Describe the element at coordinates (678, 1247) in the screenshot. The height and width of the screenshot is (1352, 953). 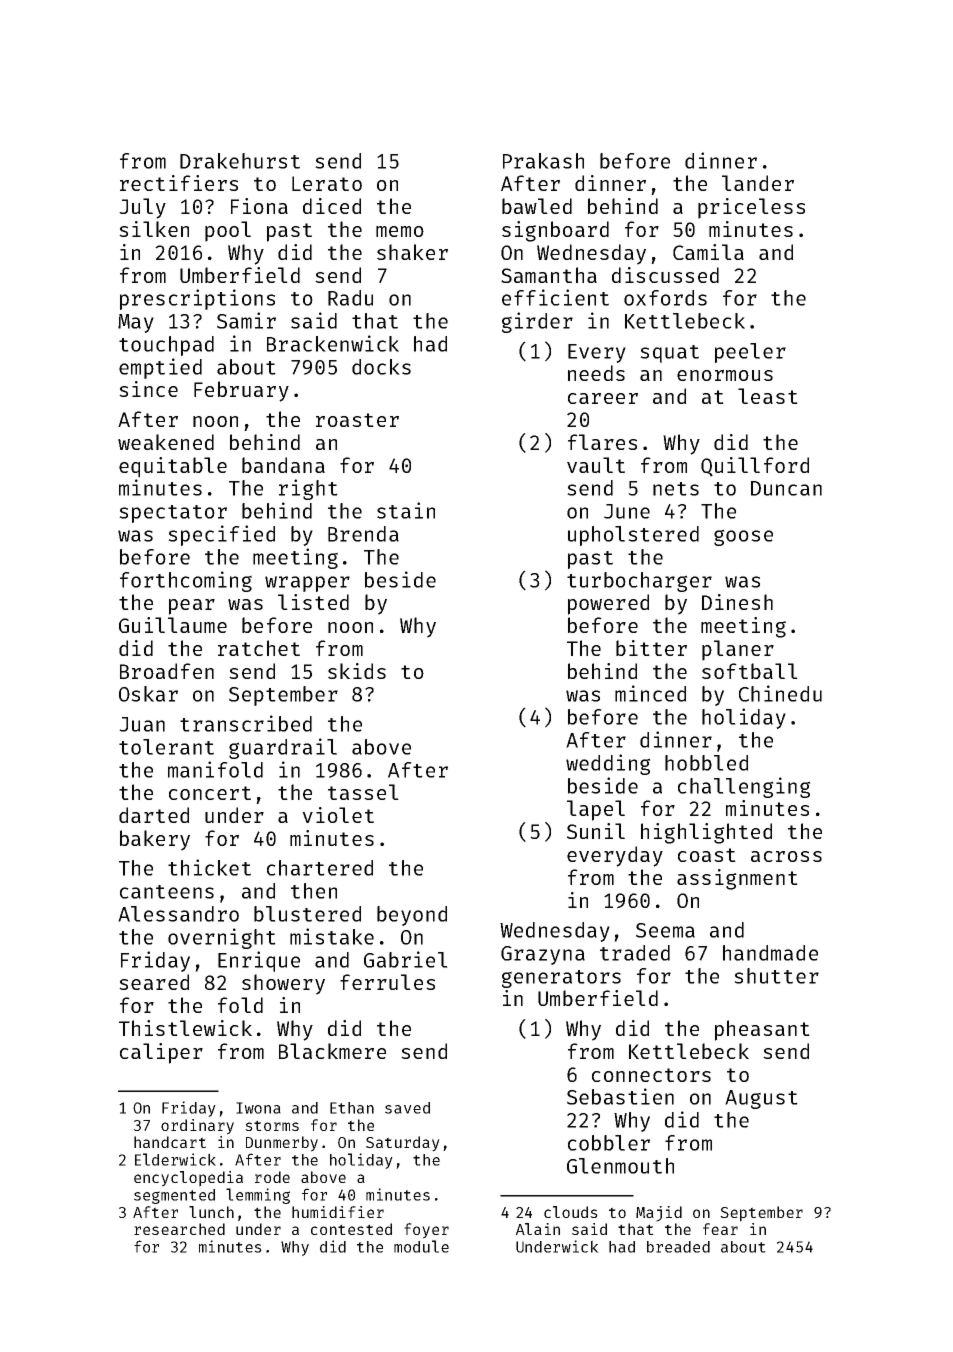
I see `breaded` at that location.
